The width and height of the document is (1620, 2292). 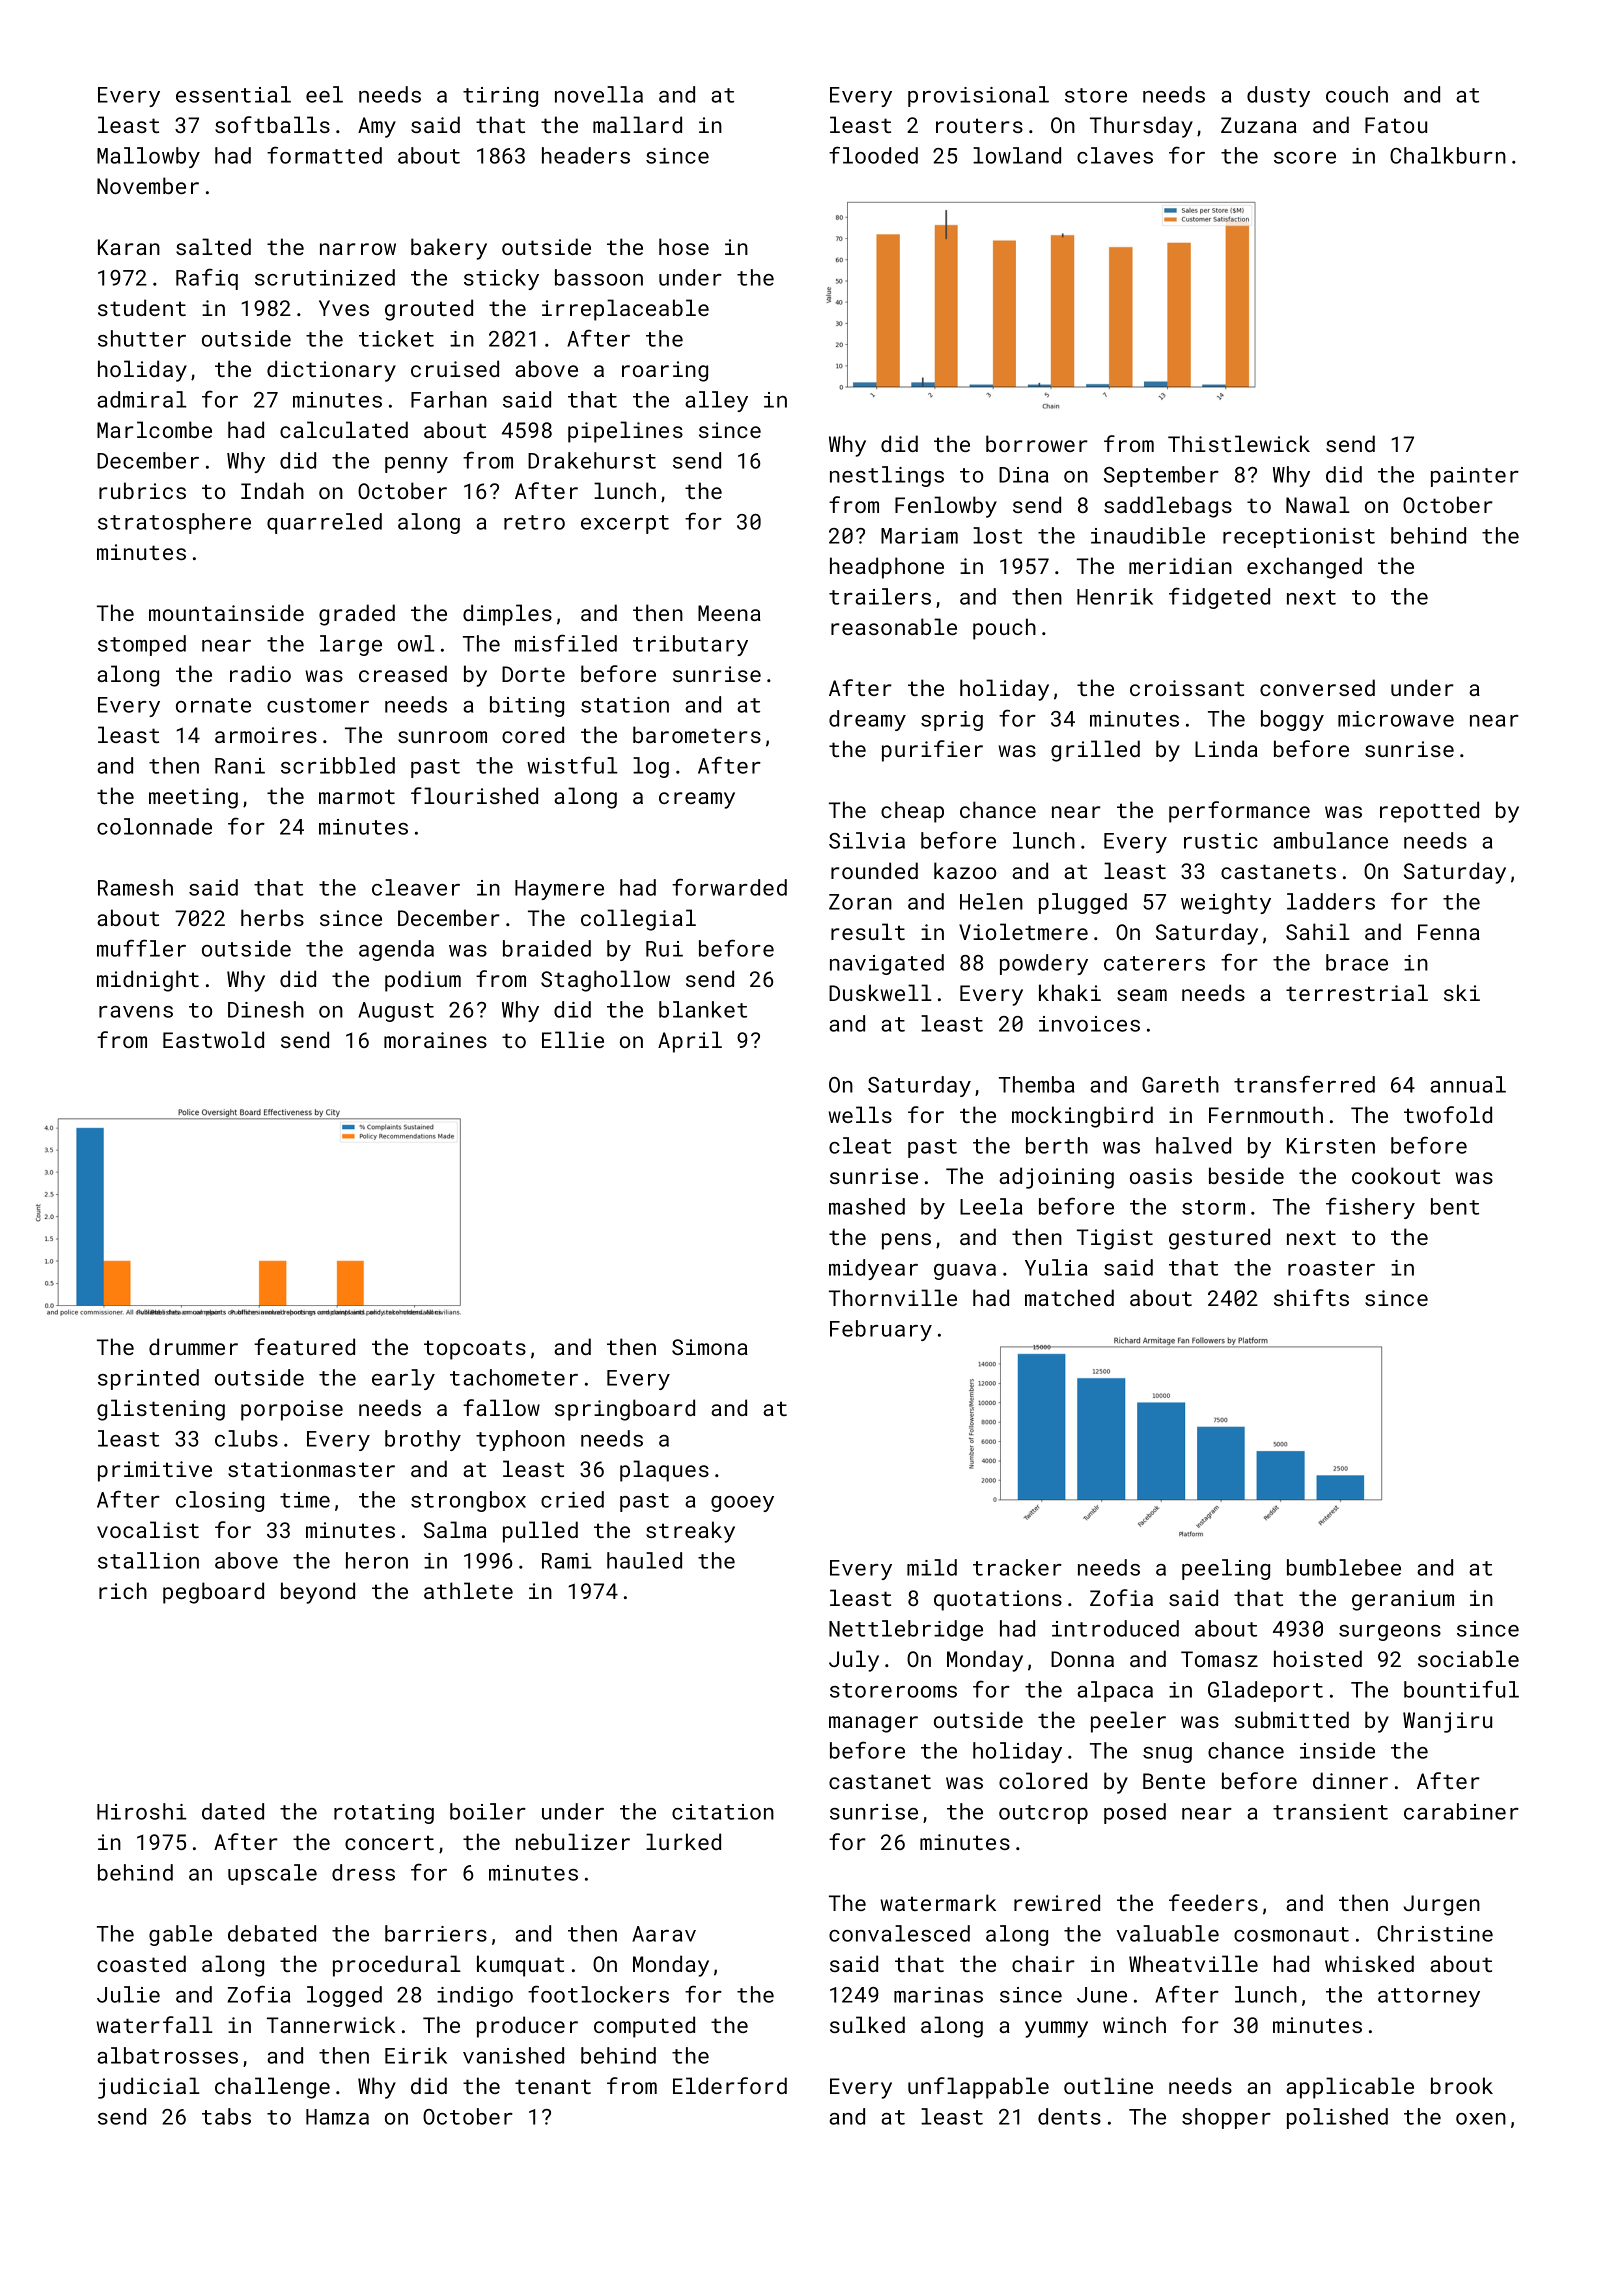 I want to click on judicial, so click(x=149, y=2088).
